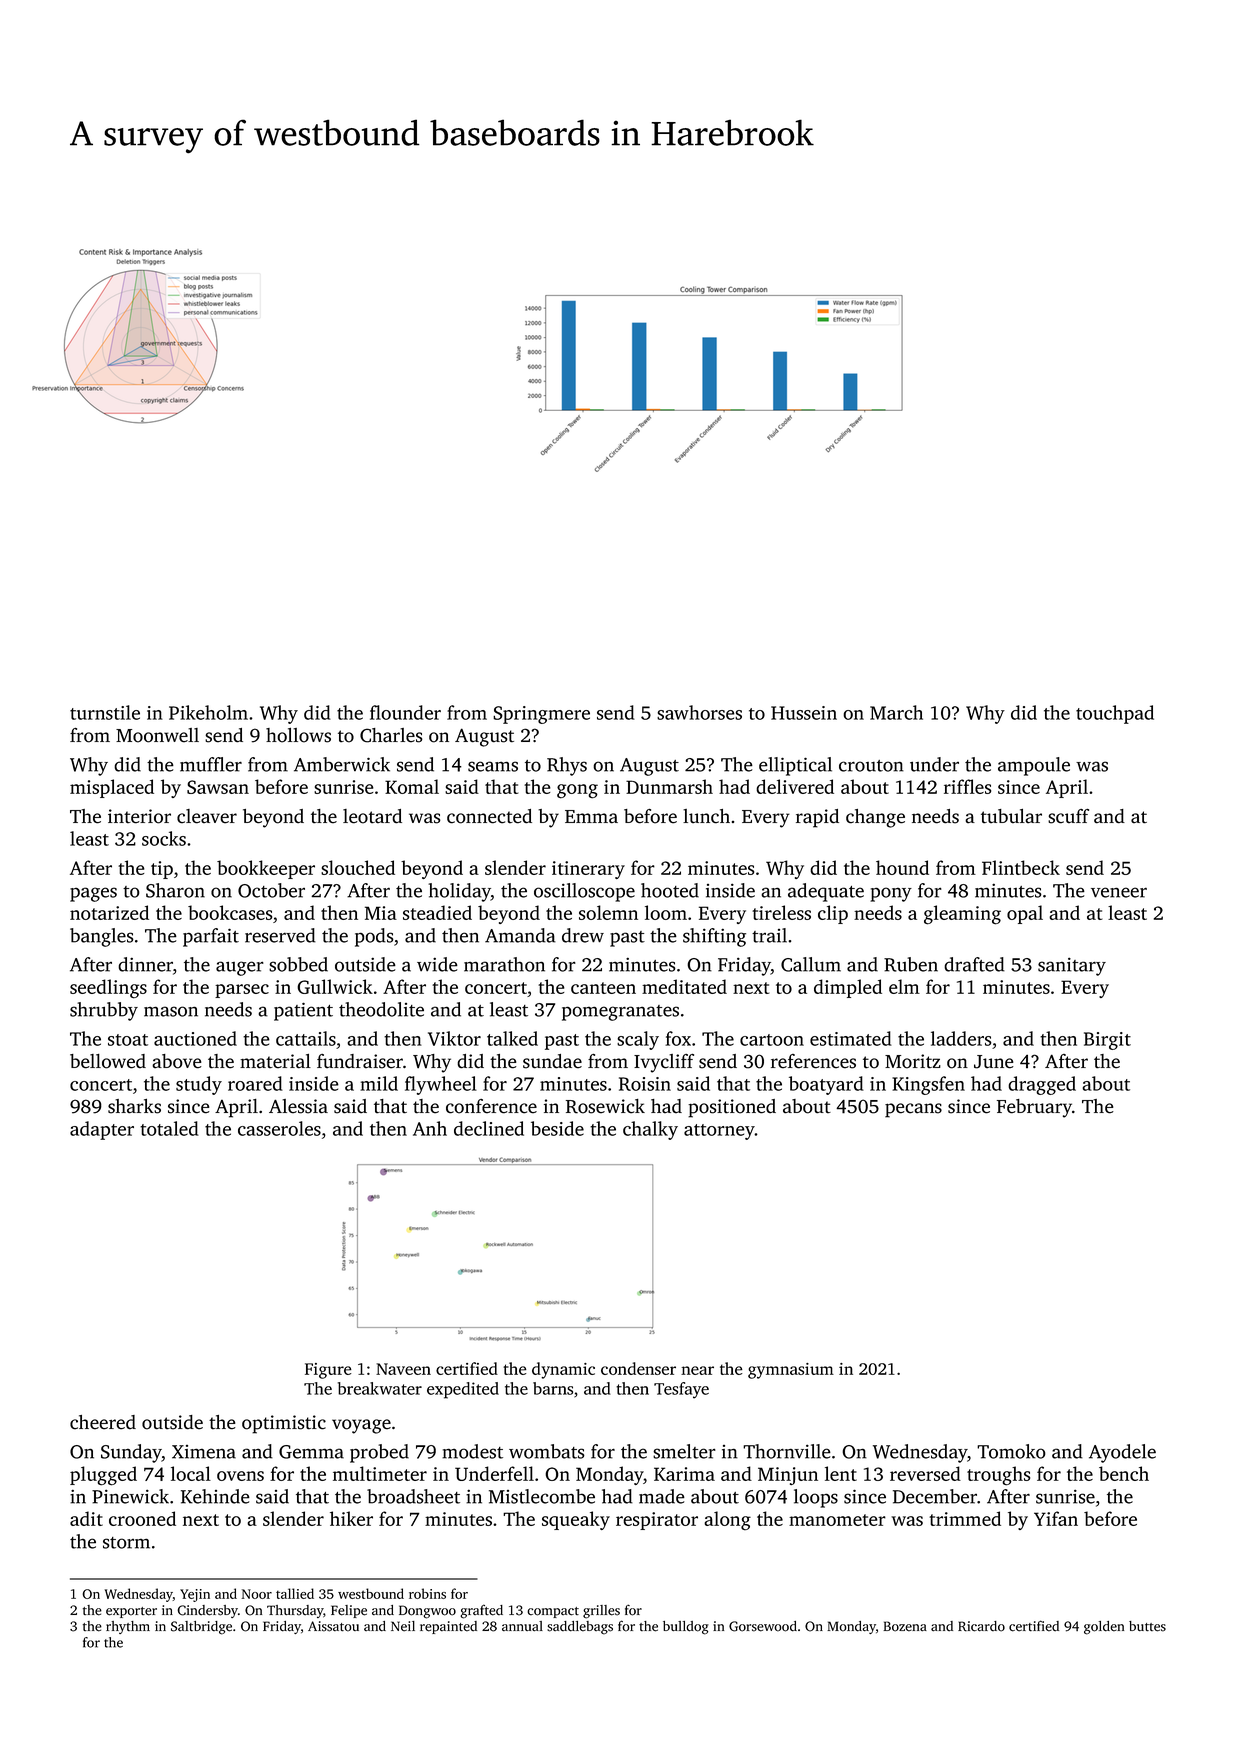 This screenshot has width=1237, height=1749. What do you see at coordinates (684, 986) in the screenshot?
I see `meditated` at bounding box center [684, 986].
